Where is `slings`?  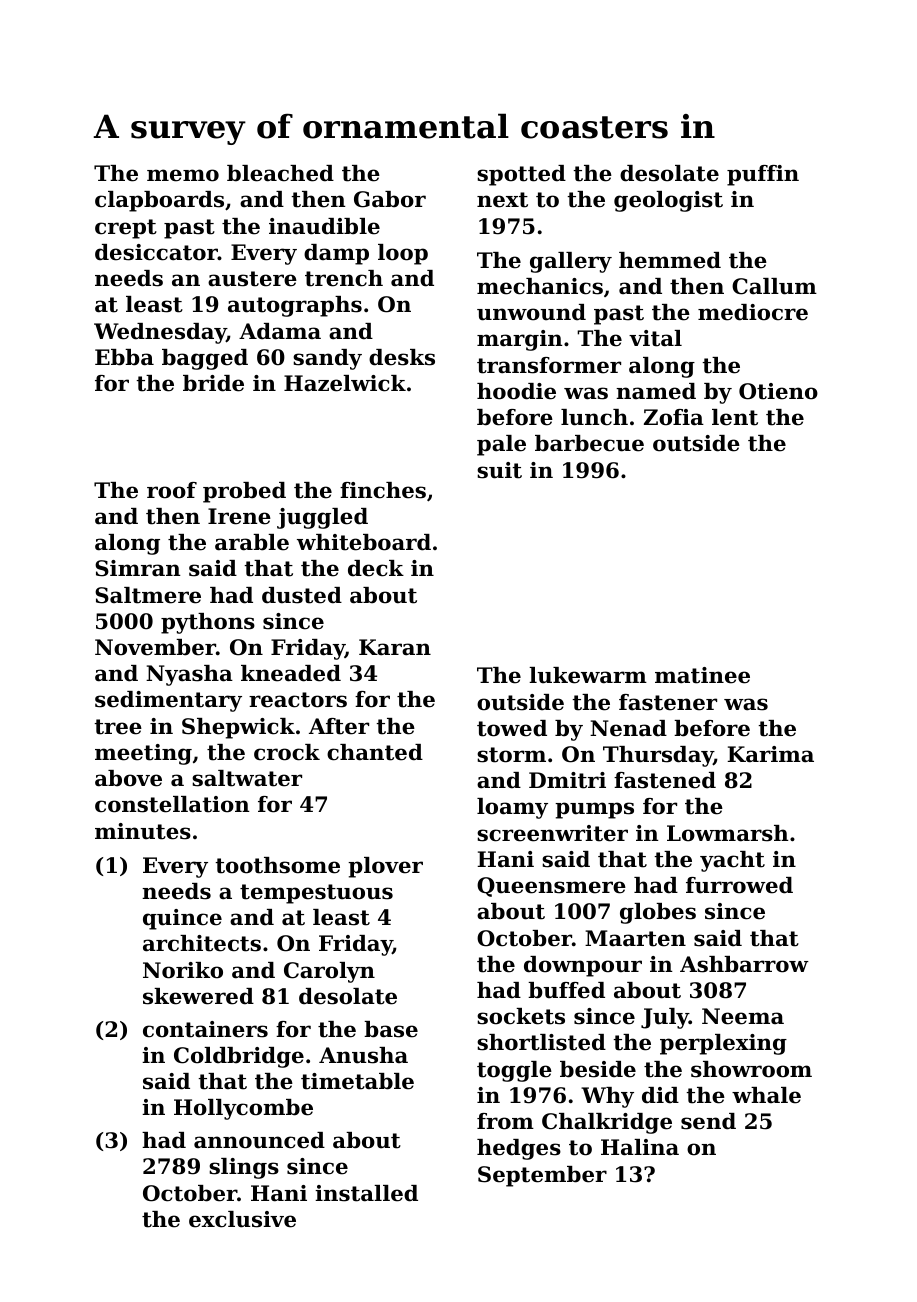 slings is located at coordinates (244, 1168).
